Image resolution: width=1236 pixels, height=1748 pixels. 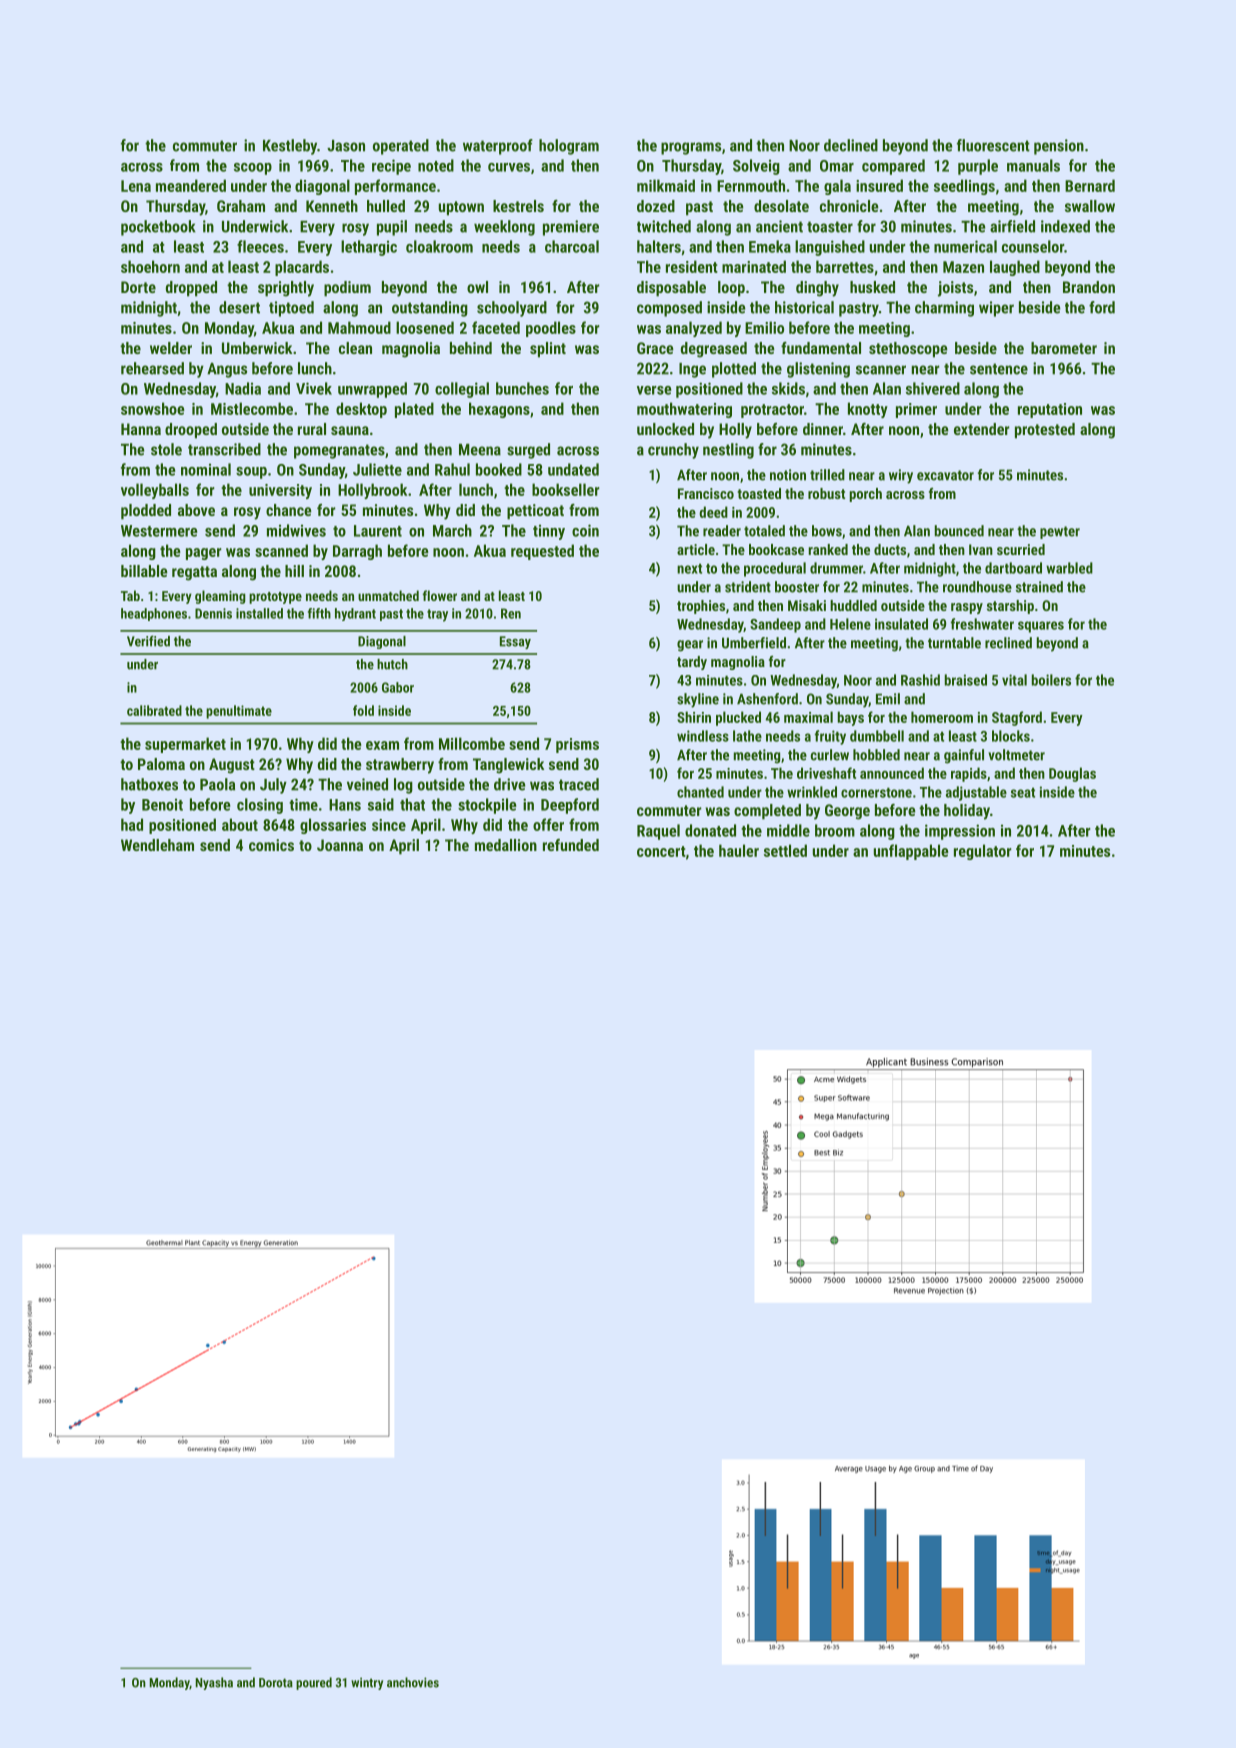 I want to click on fluorescent, so click(x=993, y=145).
